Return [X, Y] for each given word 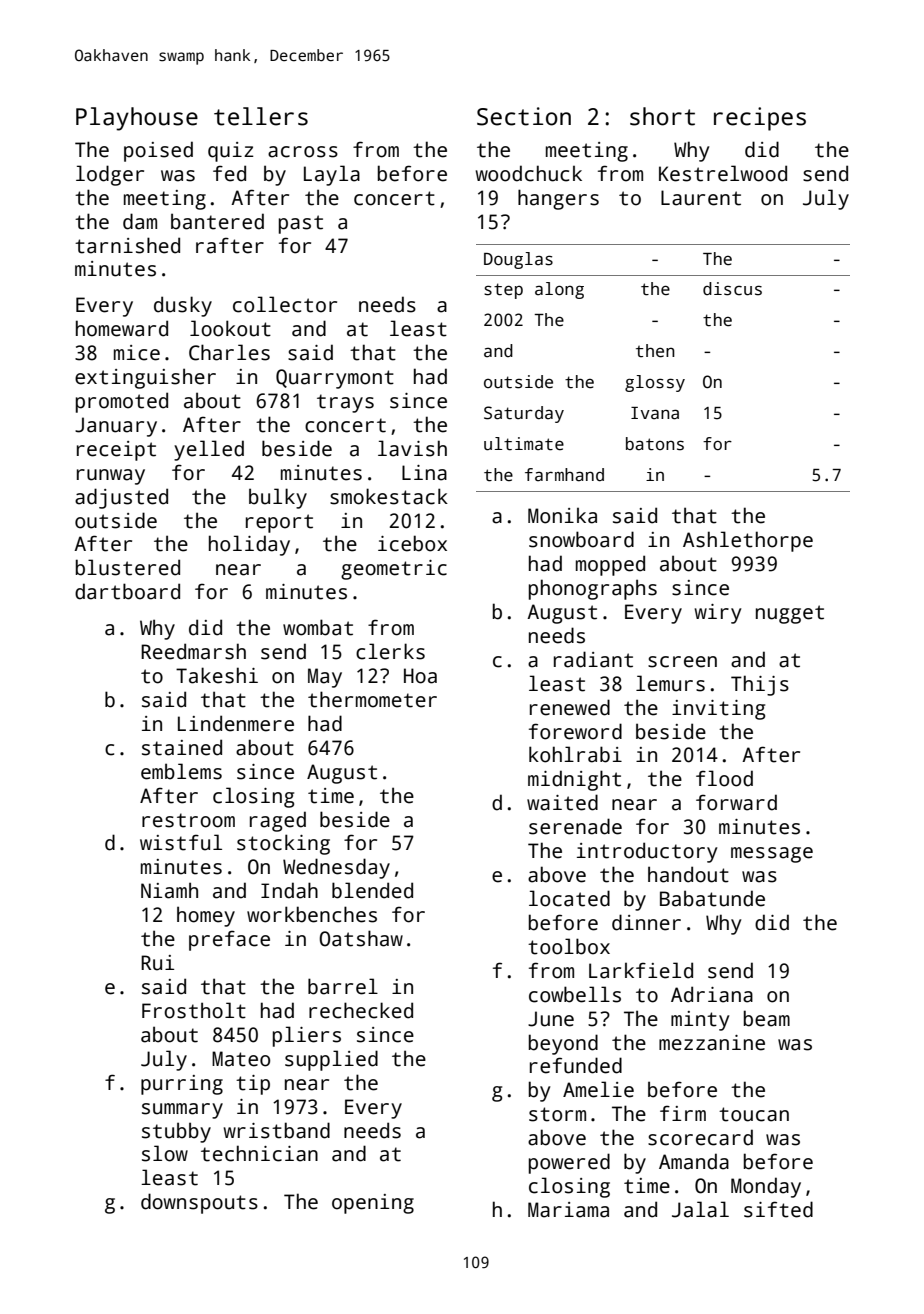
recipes [760, 119]
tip [253, 1085]
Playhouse [137, 119]
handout [688, 874]
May [325, 678]
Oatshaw [361, 938]
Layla [332, 175]
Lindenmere [236, 723]
